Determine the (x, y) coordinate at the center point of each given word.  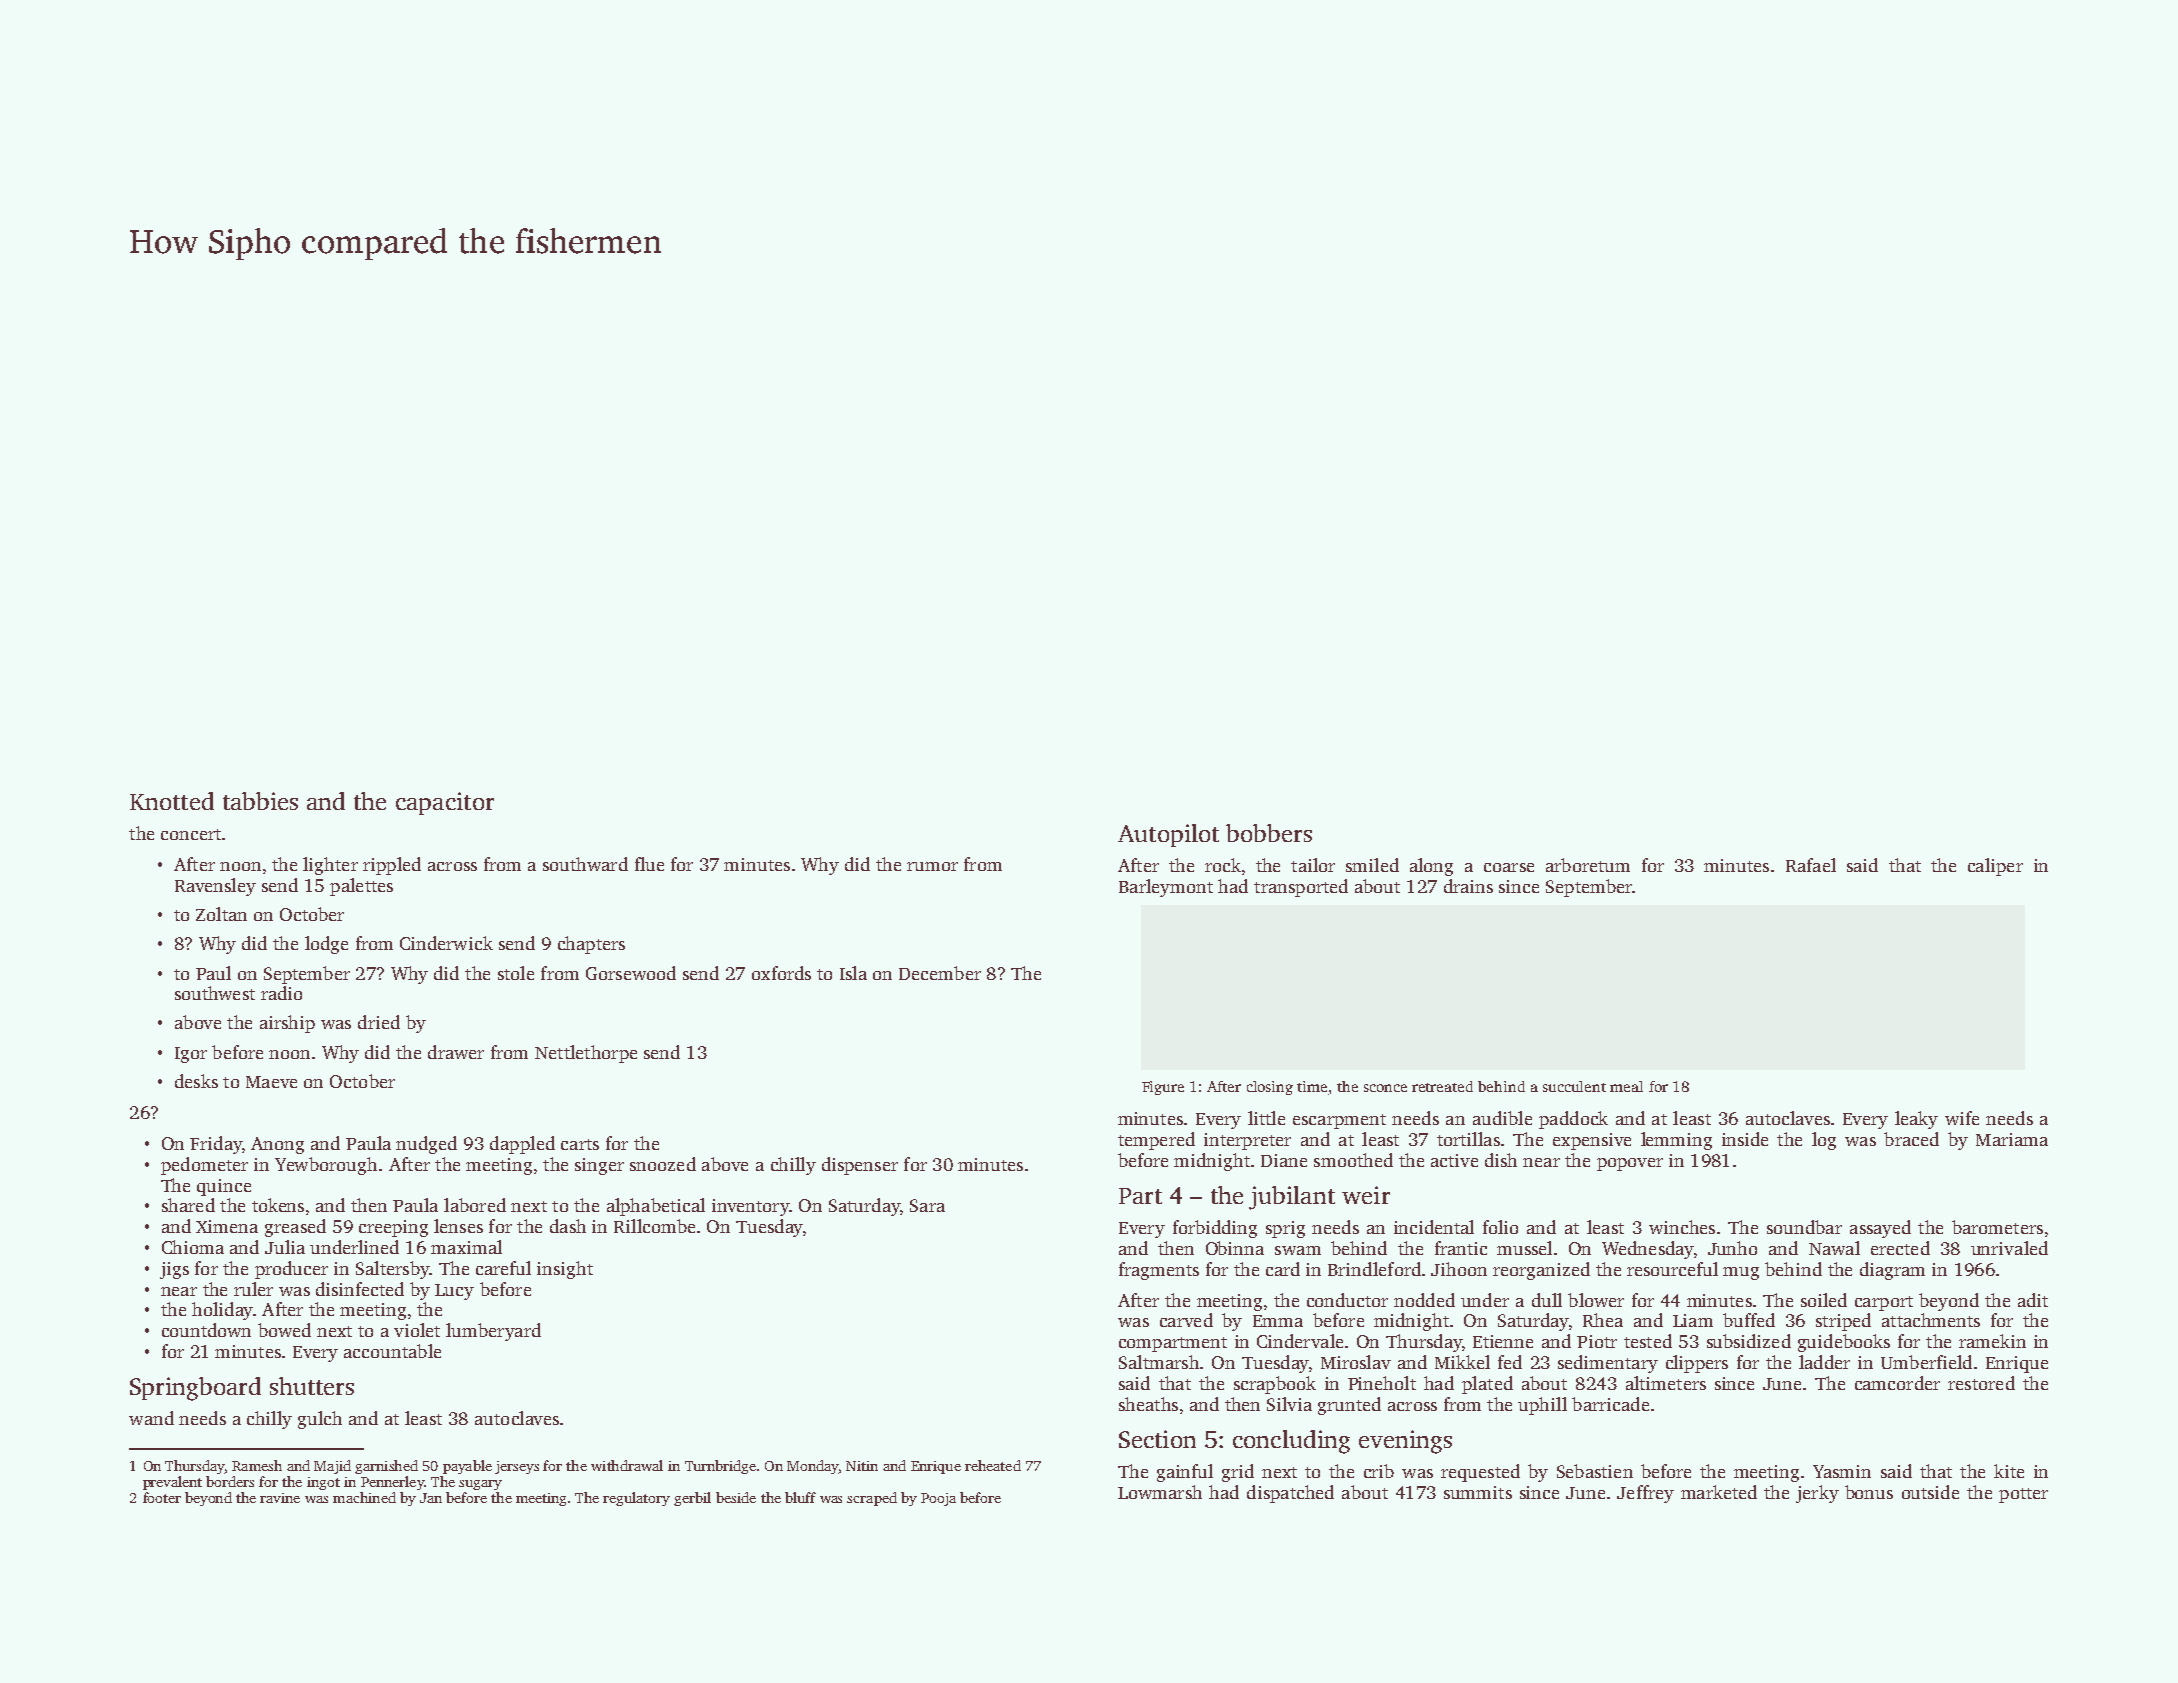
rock (1223, 865)
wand (151, 1418)
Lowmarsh (1160, 1492)
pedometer (204, 1166)
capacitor (445, 803)
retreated (1442, 1086)
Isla (853, 973)
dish (1501, 1160)
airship (287, 1024)
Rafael (1811, 865)
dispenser (860, 1166)
